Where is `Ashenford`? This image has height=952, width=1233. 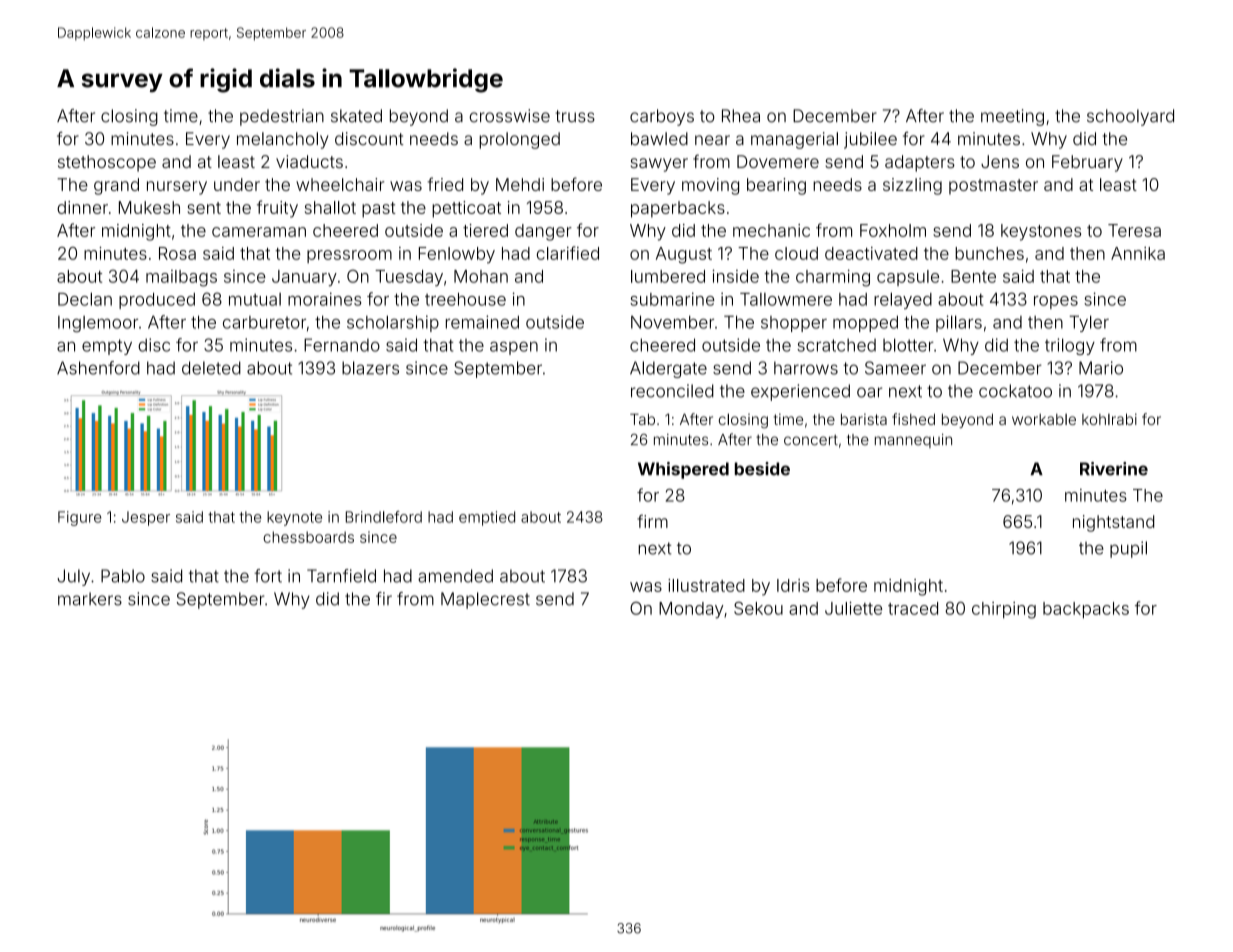
Ashenford is located at coordinates (98, 368).
